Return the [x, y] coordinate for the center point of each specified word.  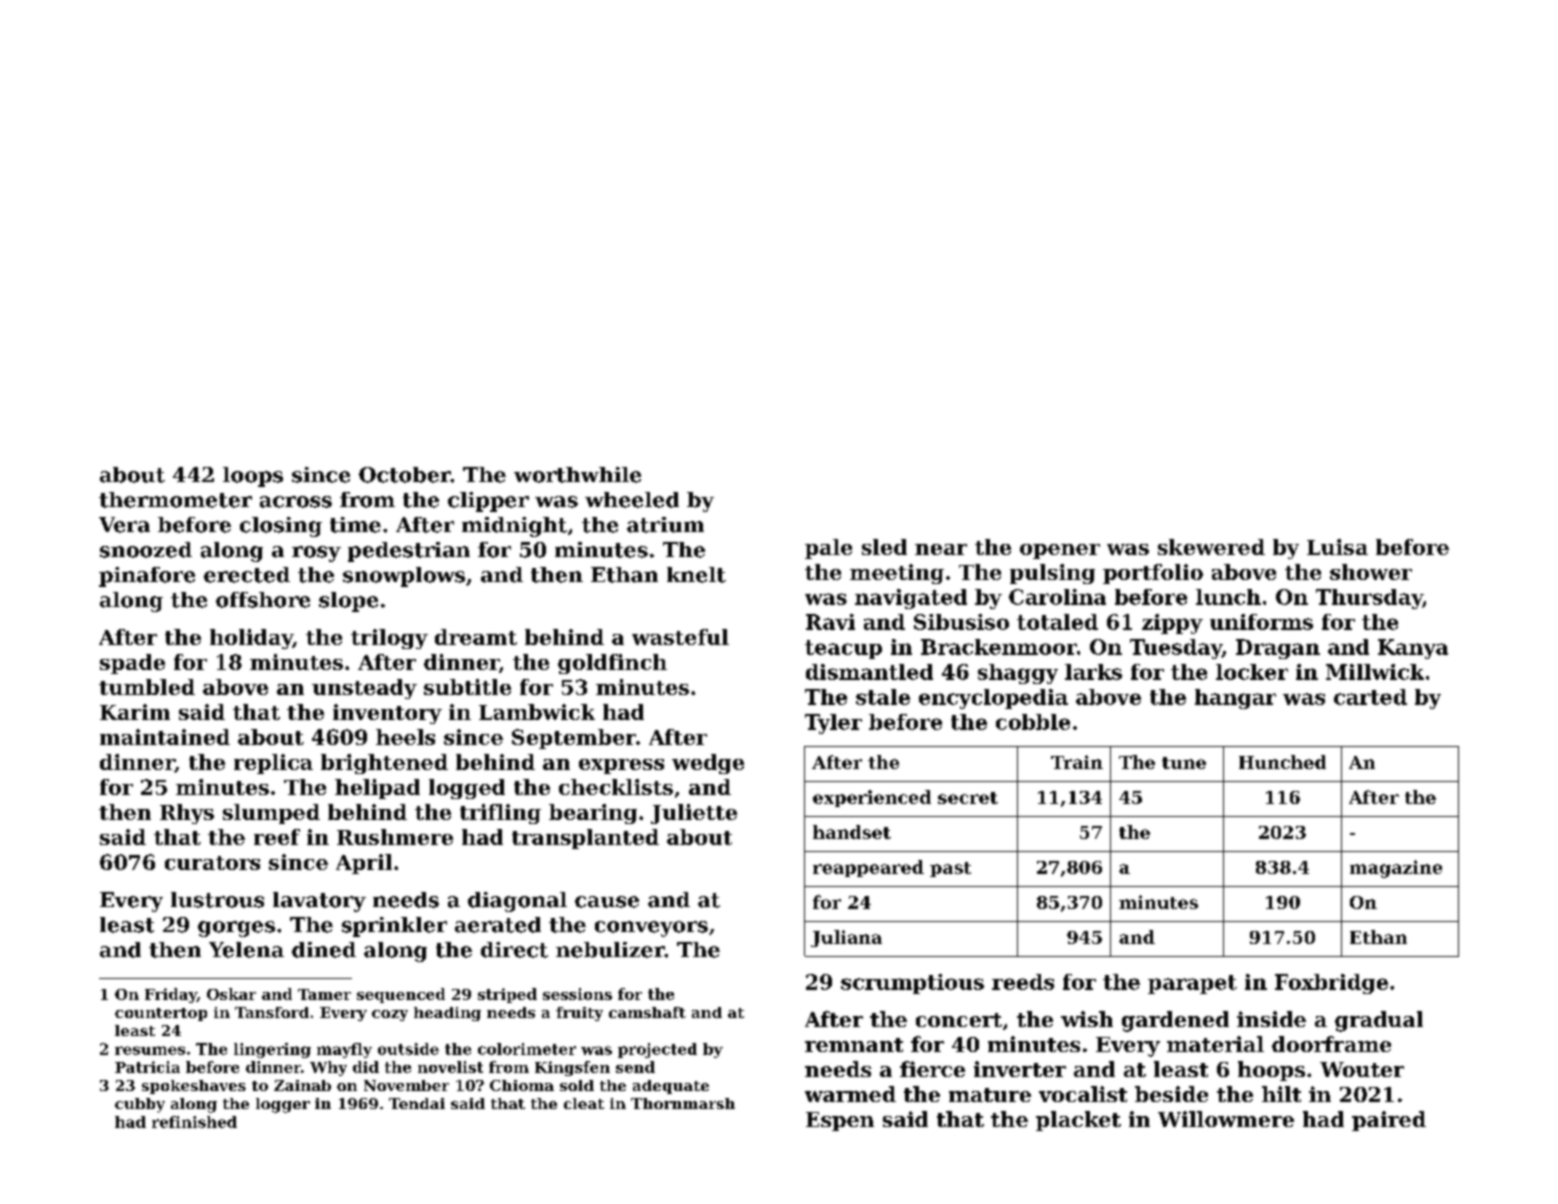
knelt [696, 575]
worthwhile [577, 475]
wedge [708, 764]
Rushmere [395, 837]
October [405, 475]
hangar [1235, 699]
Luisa [1337, 547]
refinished [194, 1122]
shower [1371, 572]
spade [132, 664]
